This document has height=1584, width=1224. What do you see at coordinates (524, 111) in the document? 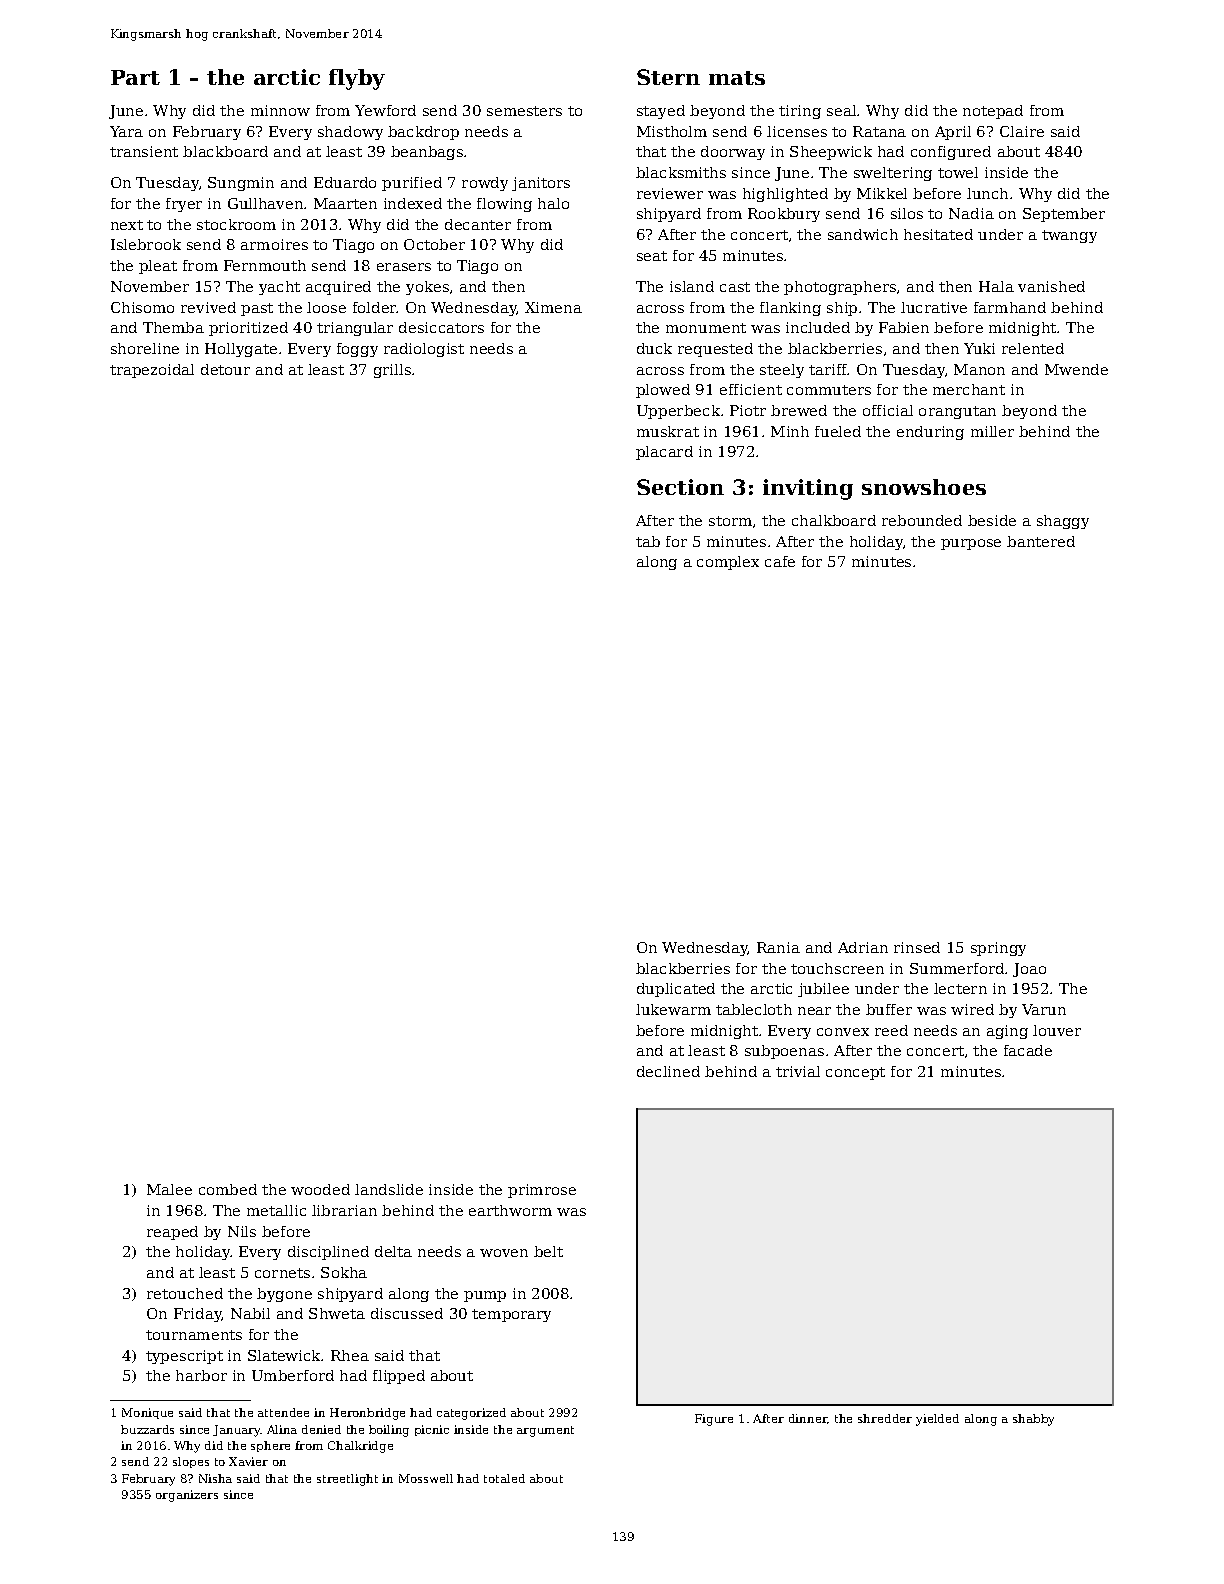
I see `semesters` at bounding box center [524, 111].
